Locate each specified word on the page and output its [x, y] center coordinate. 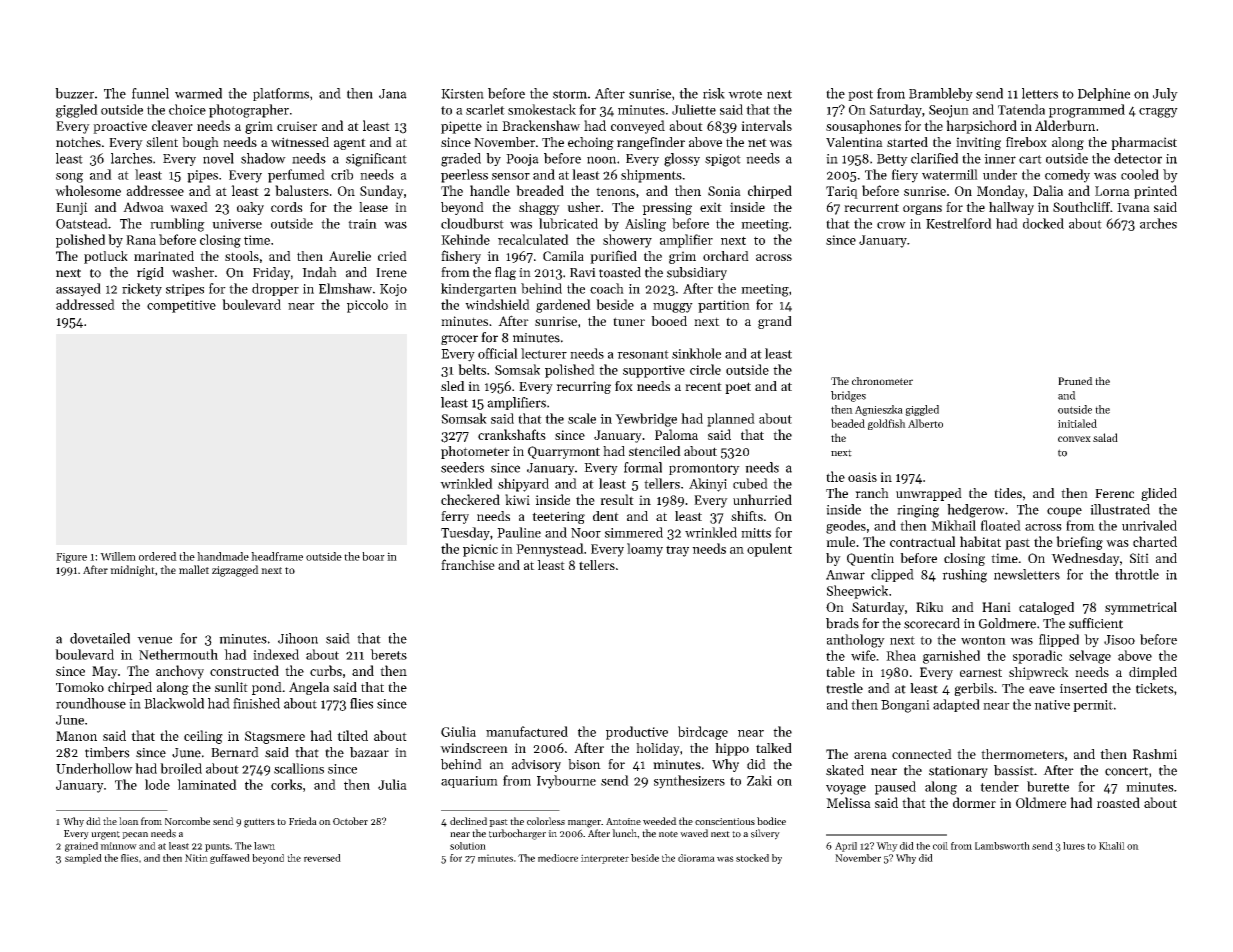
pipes [202, 176]
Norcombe [187, 821]
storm [570, 94]
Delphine [1104, 94]
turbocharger [517, 834]
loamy [645, 550]
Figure [71, 558]
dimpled [1153, 673]
